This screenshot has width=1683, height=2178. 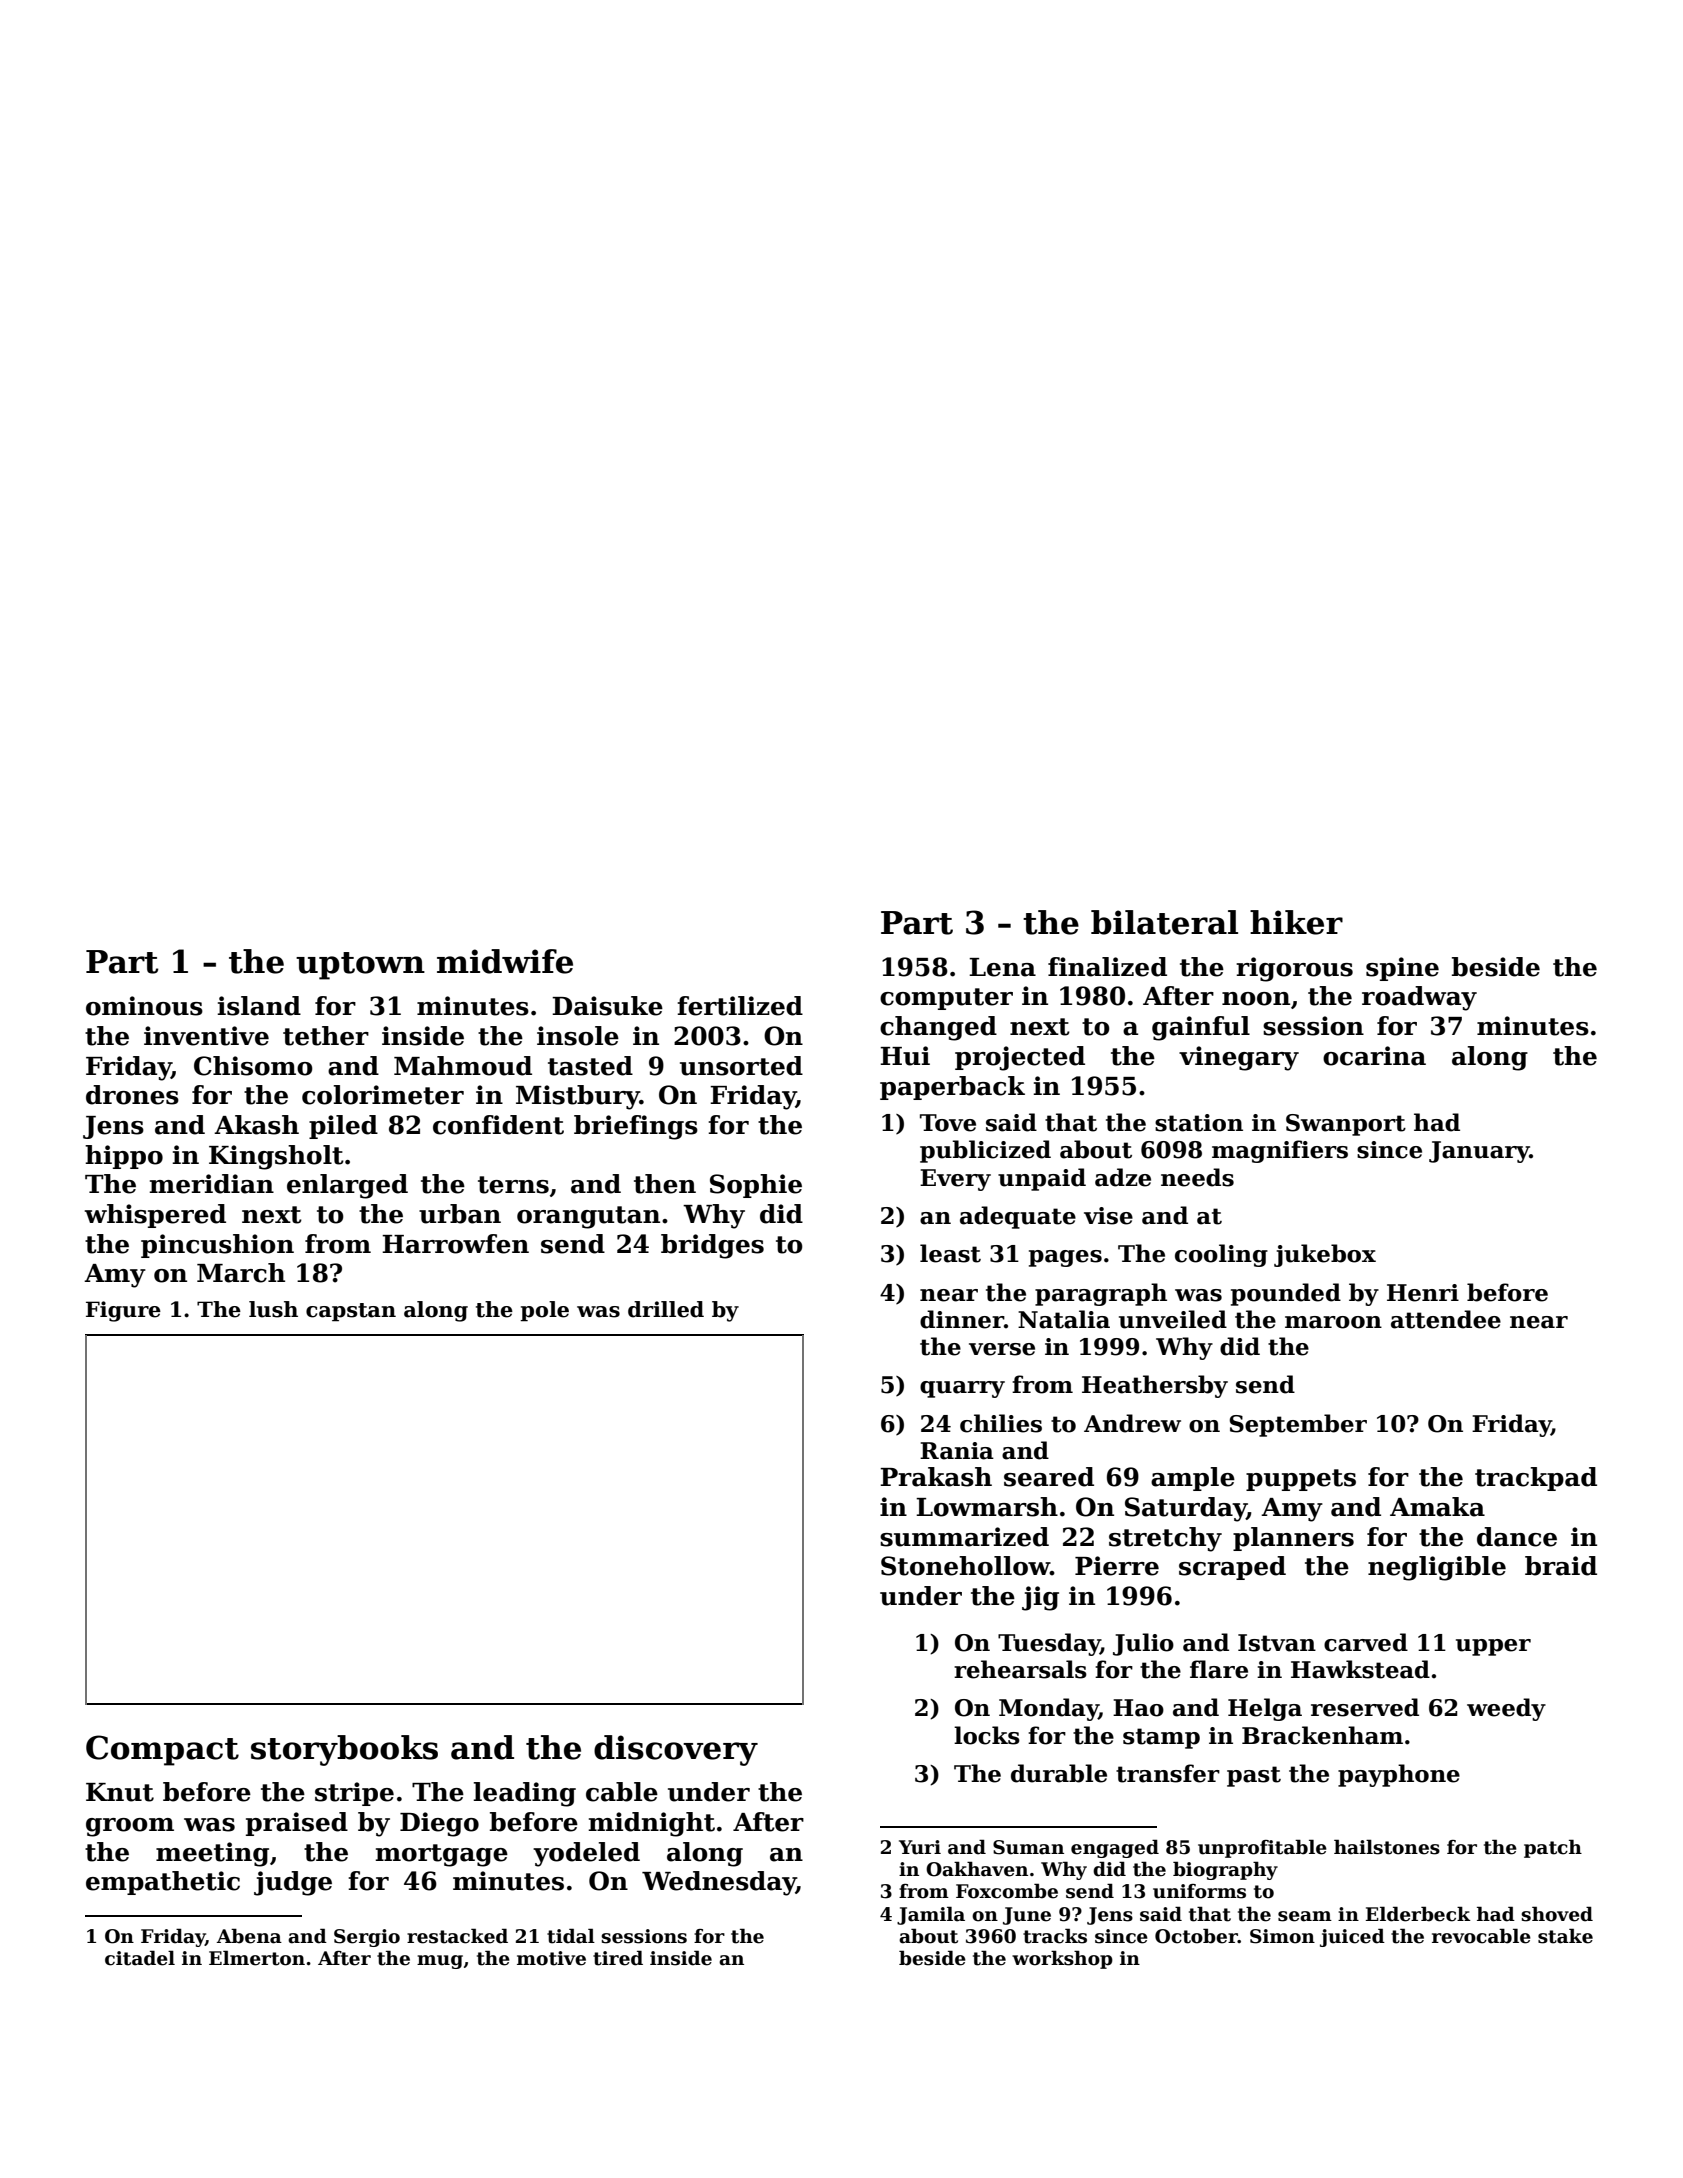 What do you see at coordinates (962, 1319) in the screenshot?
I see `dinner` at bounding box center [962, 1319].
